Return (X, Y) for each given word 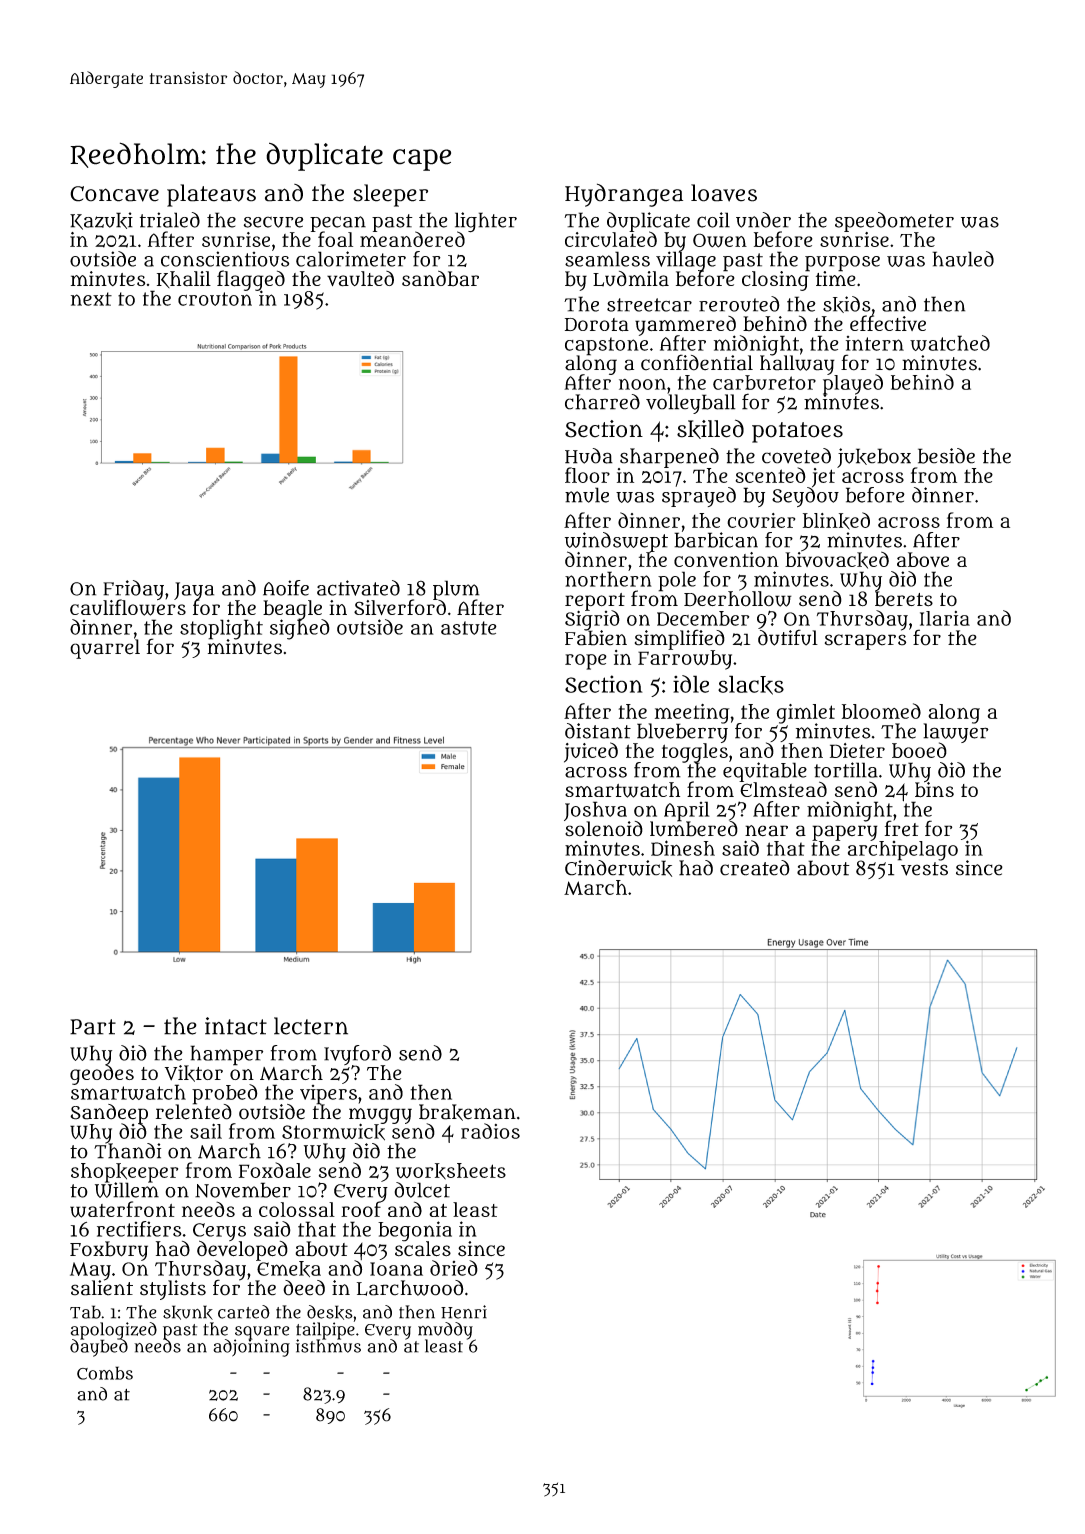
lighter (486, 222)
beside (946, 456)
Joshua (595, 811)
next (91, 299)
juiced (591, 752)
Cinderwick (618, 868)
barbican (716, 540)
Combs (105, 1373)
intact (236, 1026)
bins (934, 790)
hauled (963, 259)
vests (924, 869)
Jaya (194, 591)
